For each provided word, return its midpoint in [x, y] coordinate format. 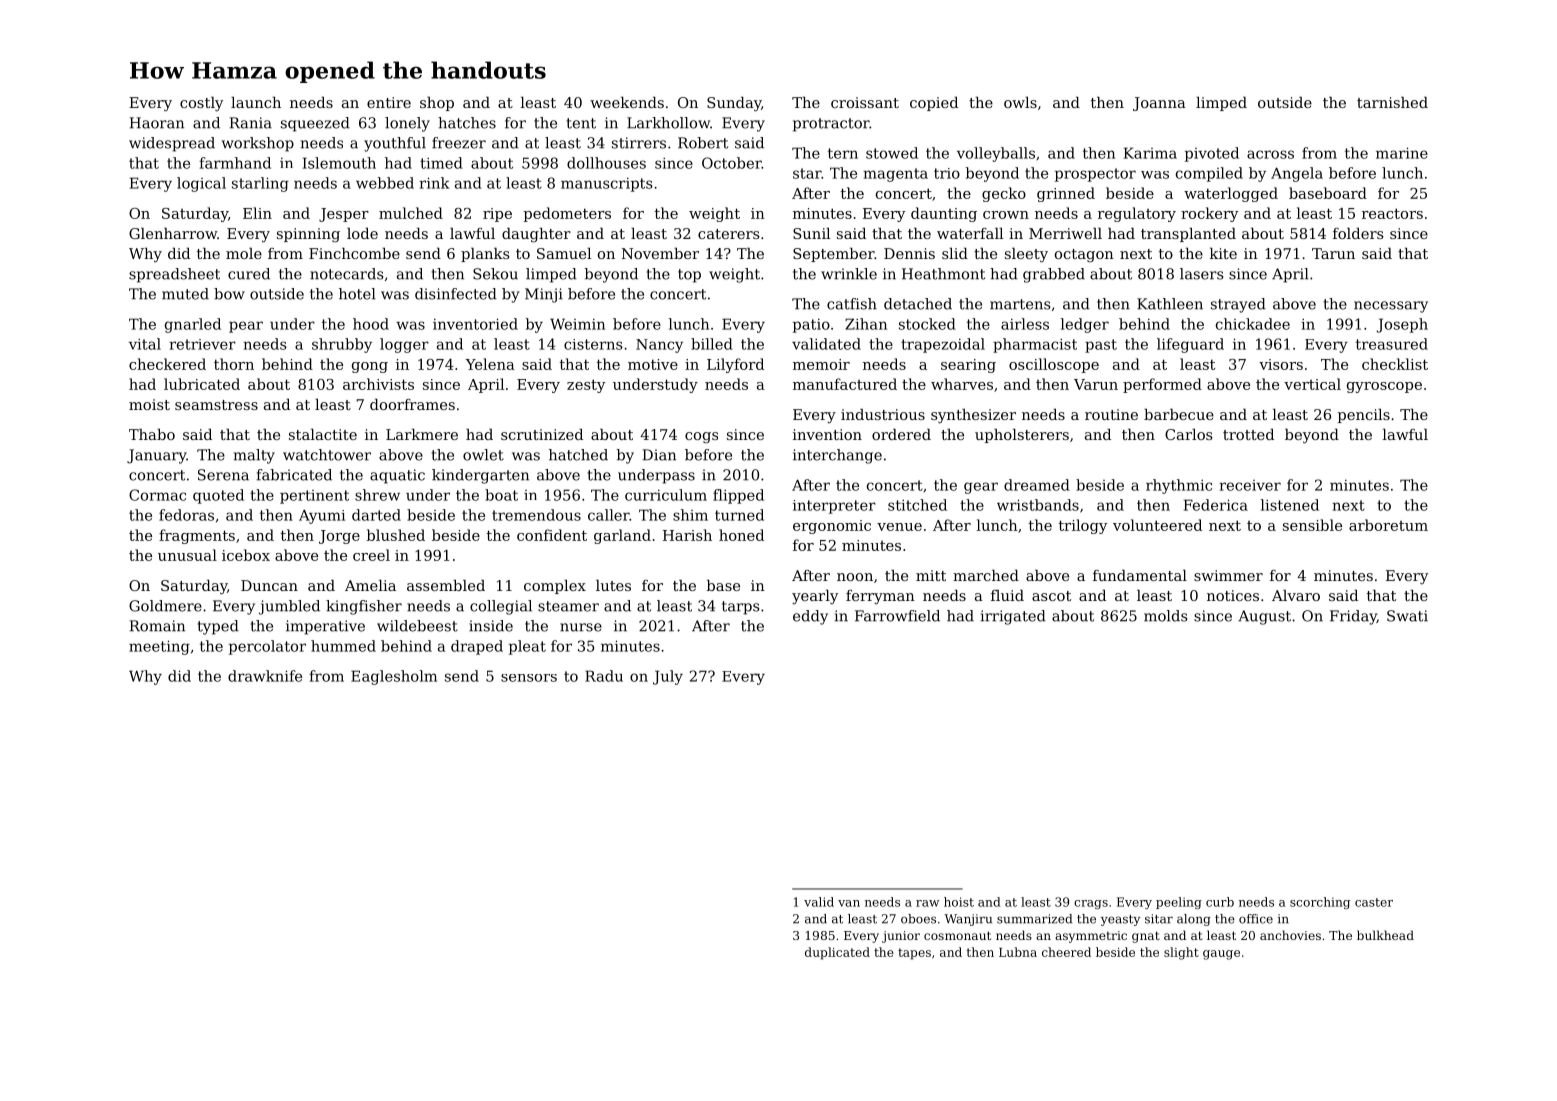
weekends [627, 102]
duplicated [837, 953]
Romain [157, 626]
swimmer [1228, 575]
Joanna [1159, 104]
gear [981, 488]
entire [389, 102]
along [1194, 920]
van [849, 903]
